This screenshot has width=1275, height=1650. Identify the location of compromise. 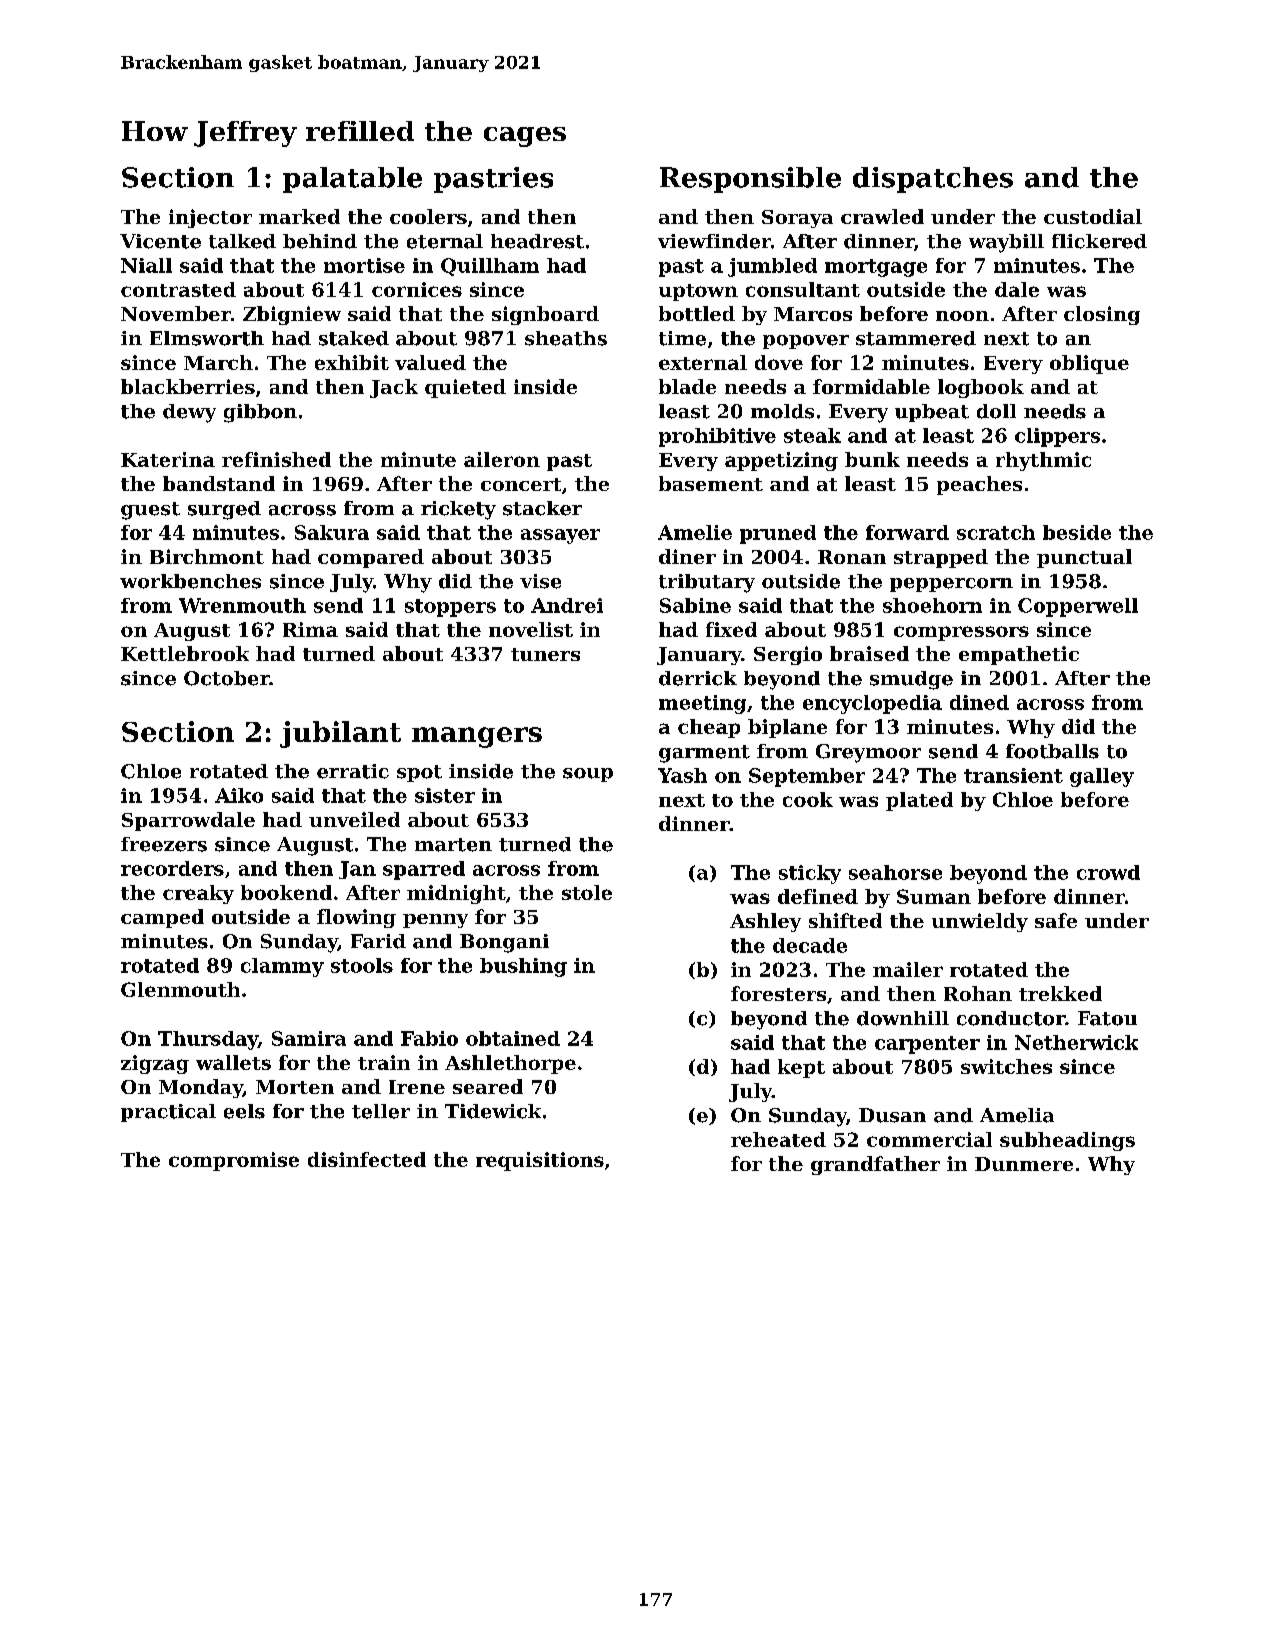
(234, 1161).
